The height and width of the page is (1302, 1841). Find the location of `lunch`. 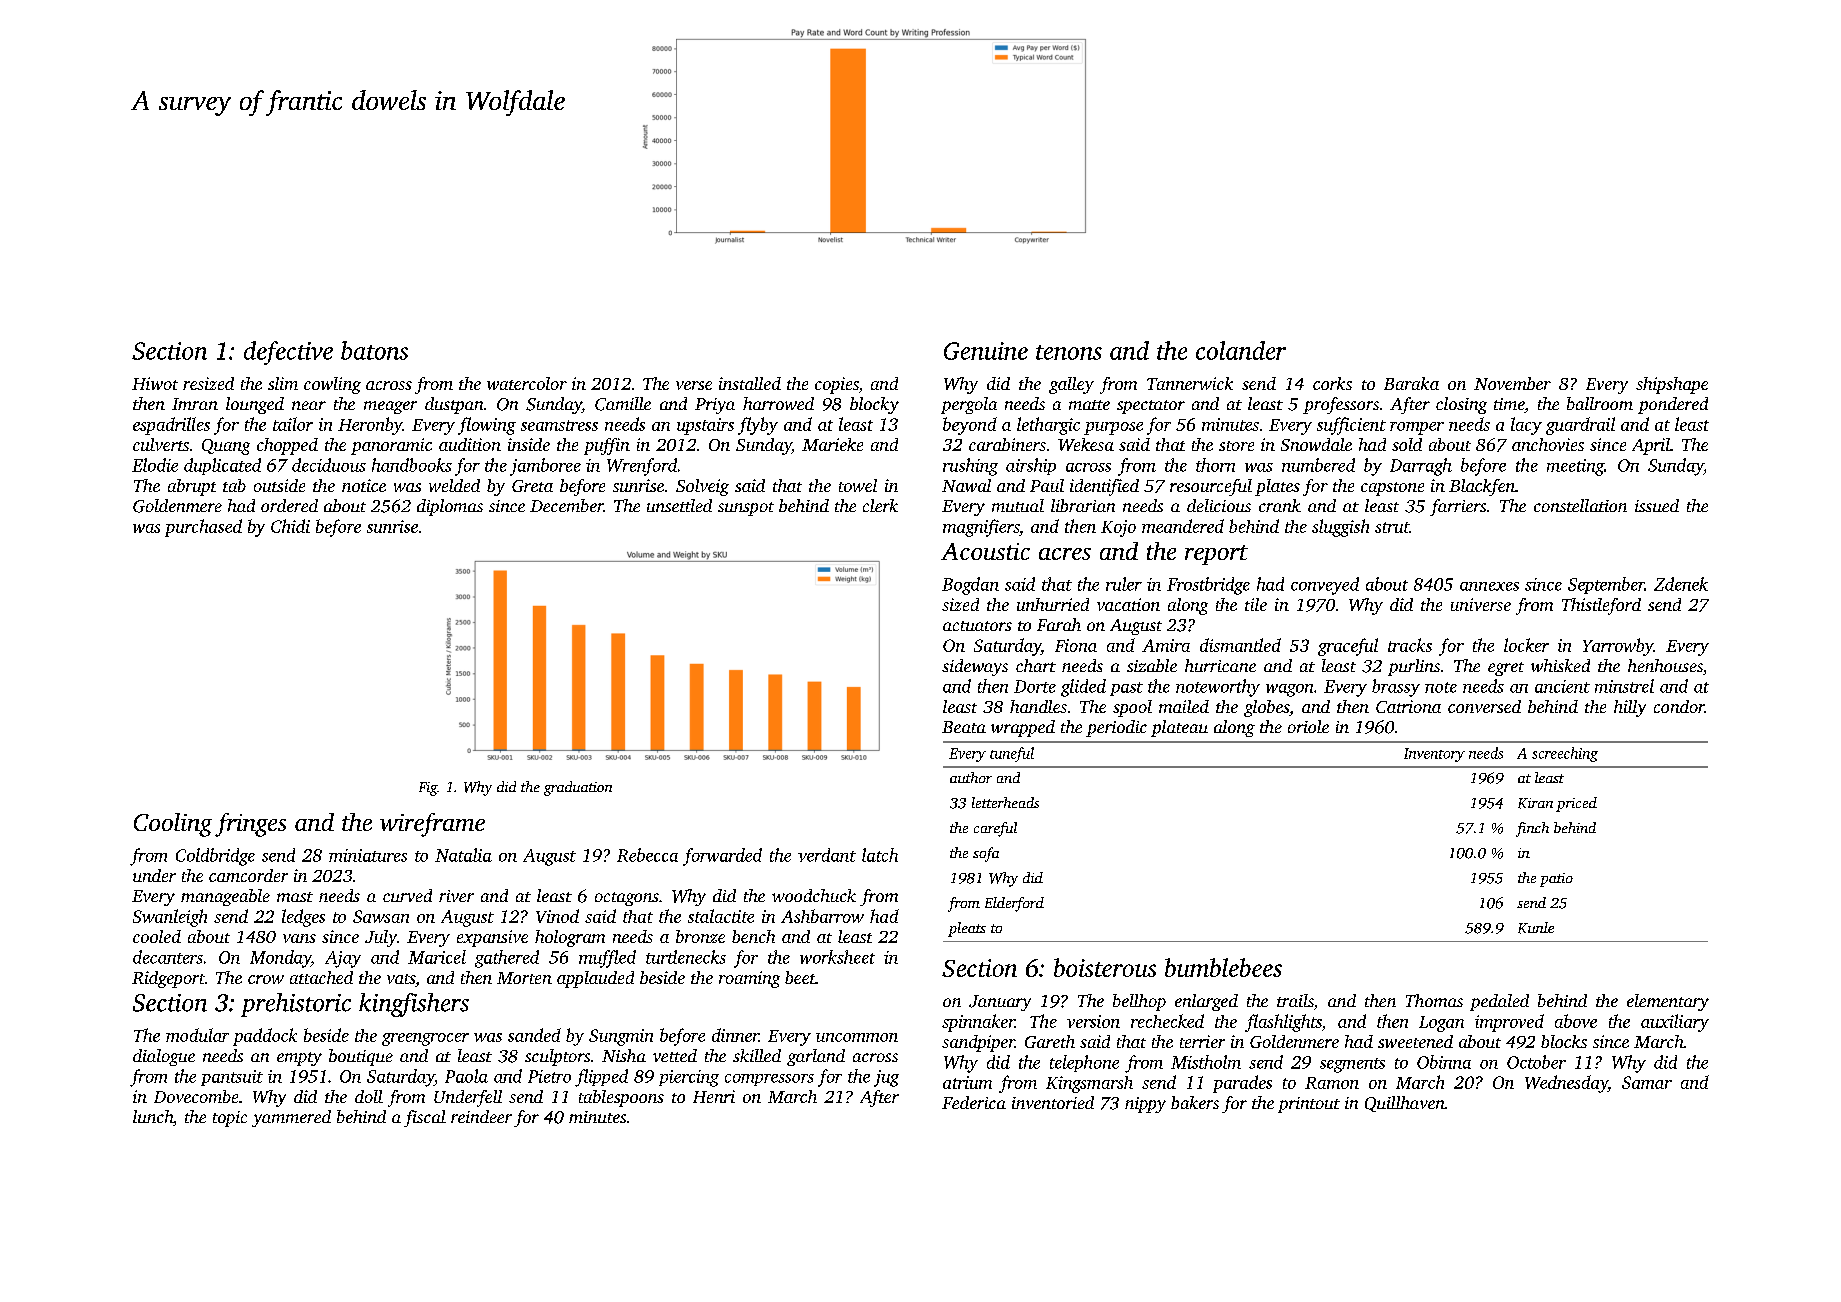

lunch is located at coordinates (153, 1116).
